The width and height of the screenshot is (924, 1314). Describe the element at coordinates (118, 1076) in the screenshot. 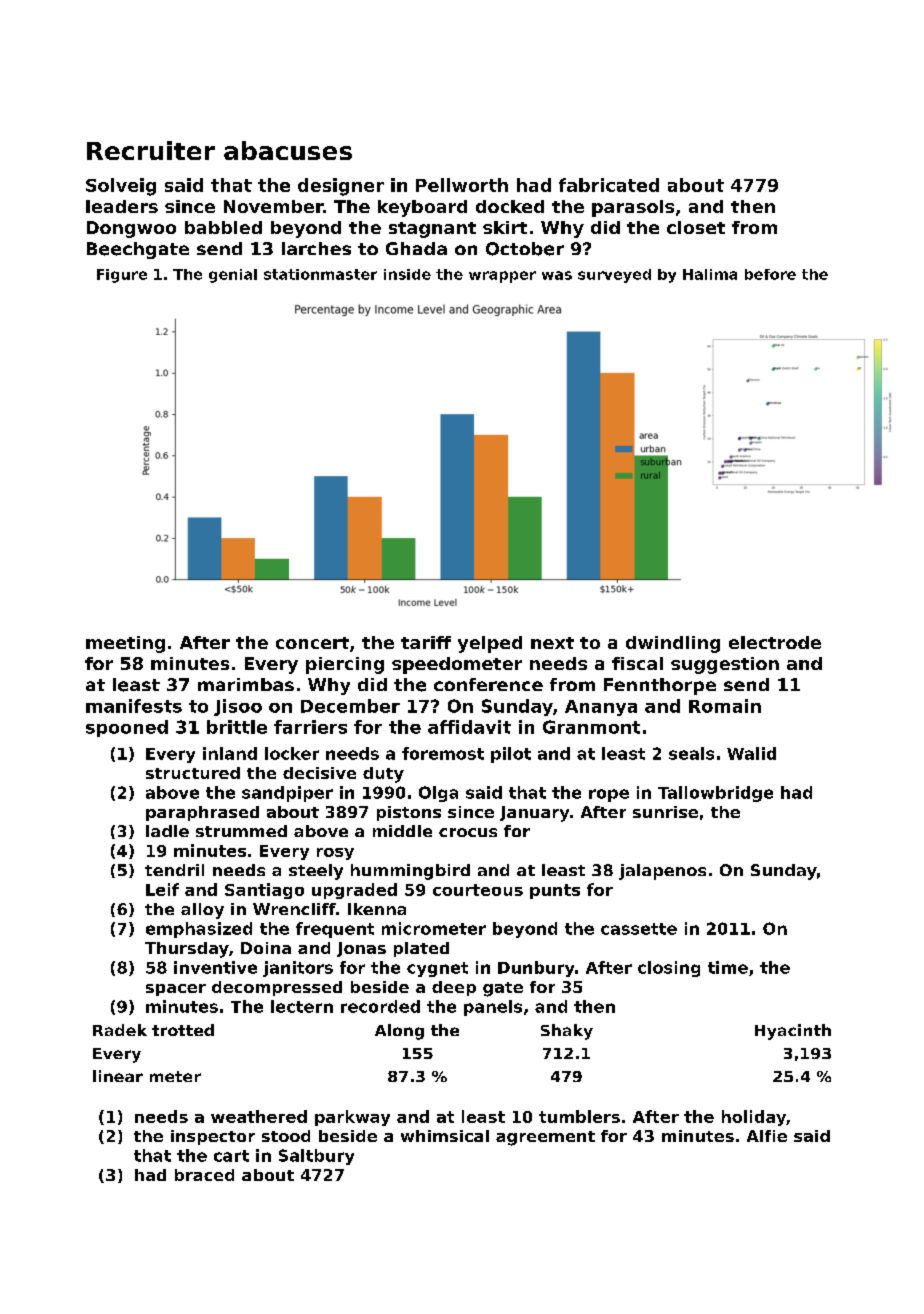

I see `linear` at that location.
